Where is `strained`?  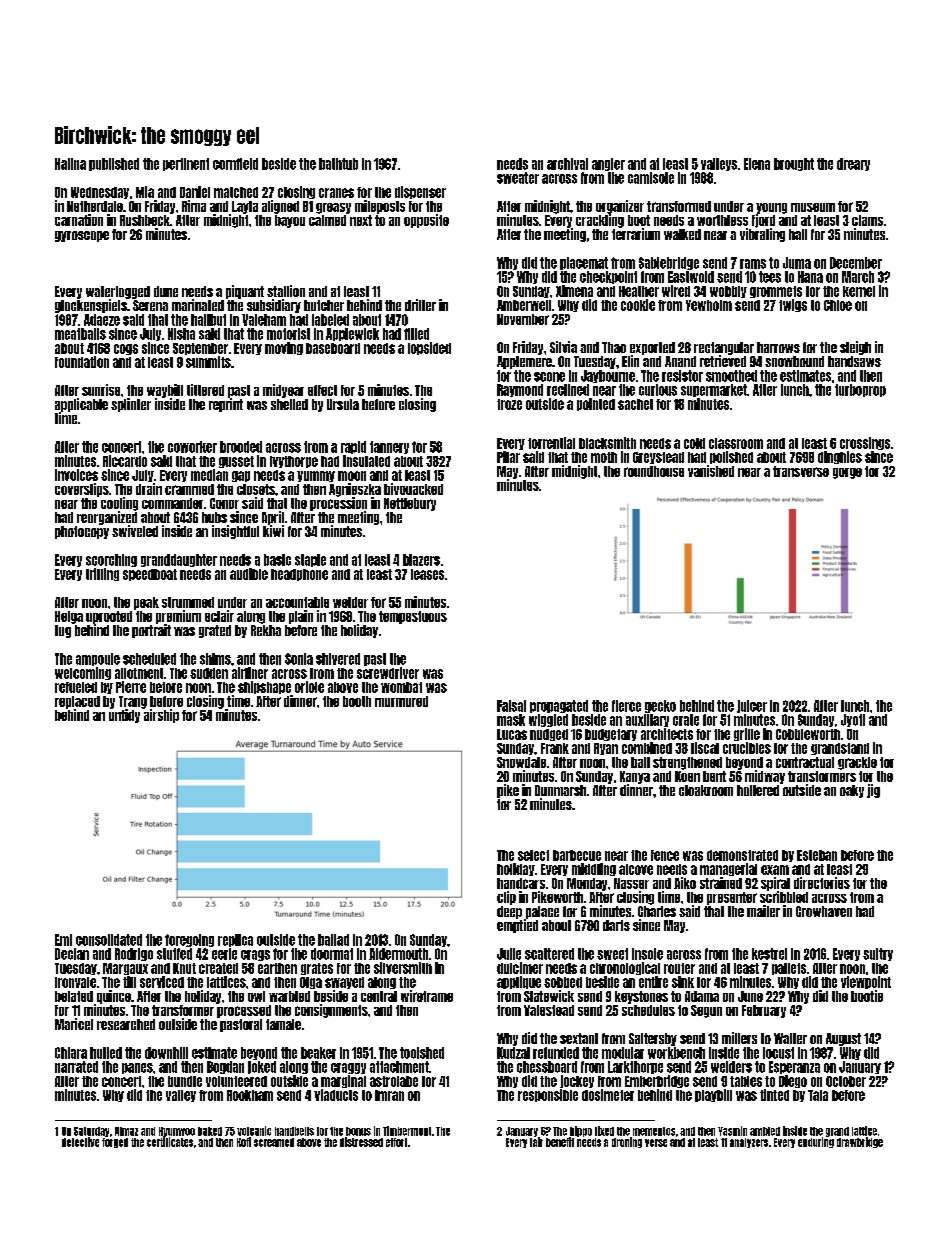
strained is located at coordinates (721, 883).
